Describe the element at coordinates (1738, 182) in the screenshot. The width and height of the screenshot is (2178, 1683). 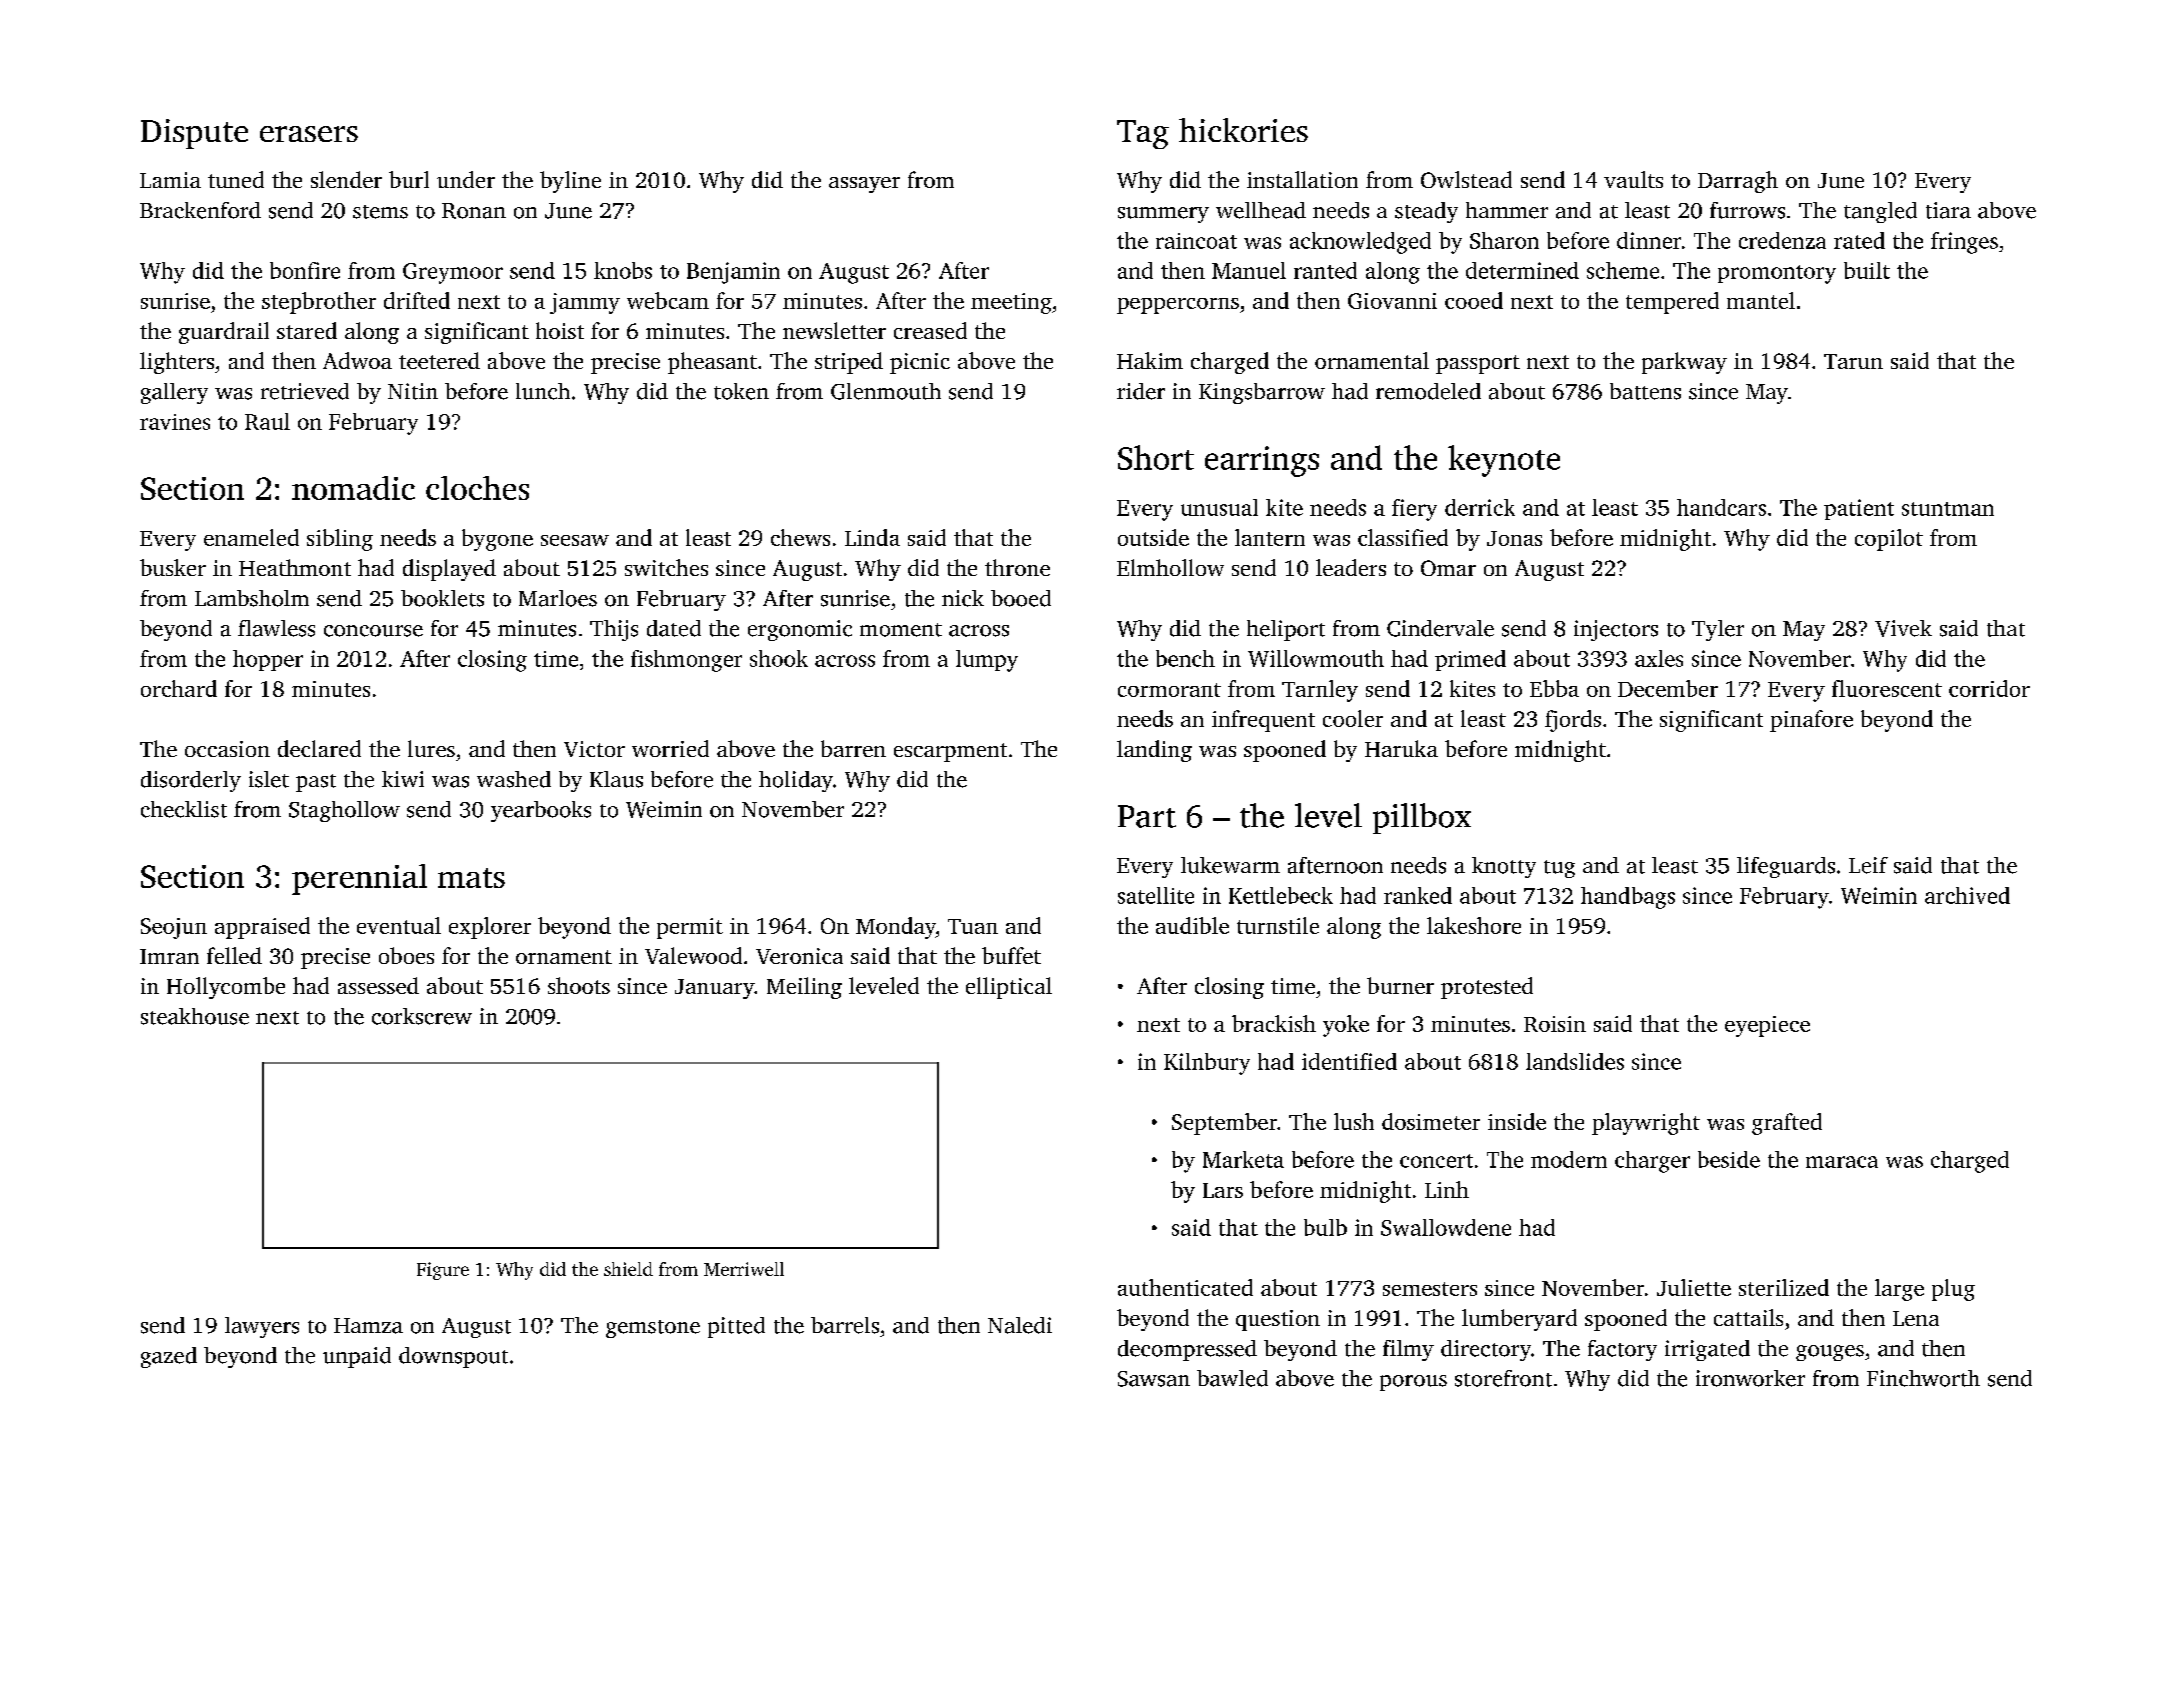
I see `Darragh` at that location.
